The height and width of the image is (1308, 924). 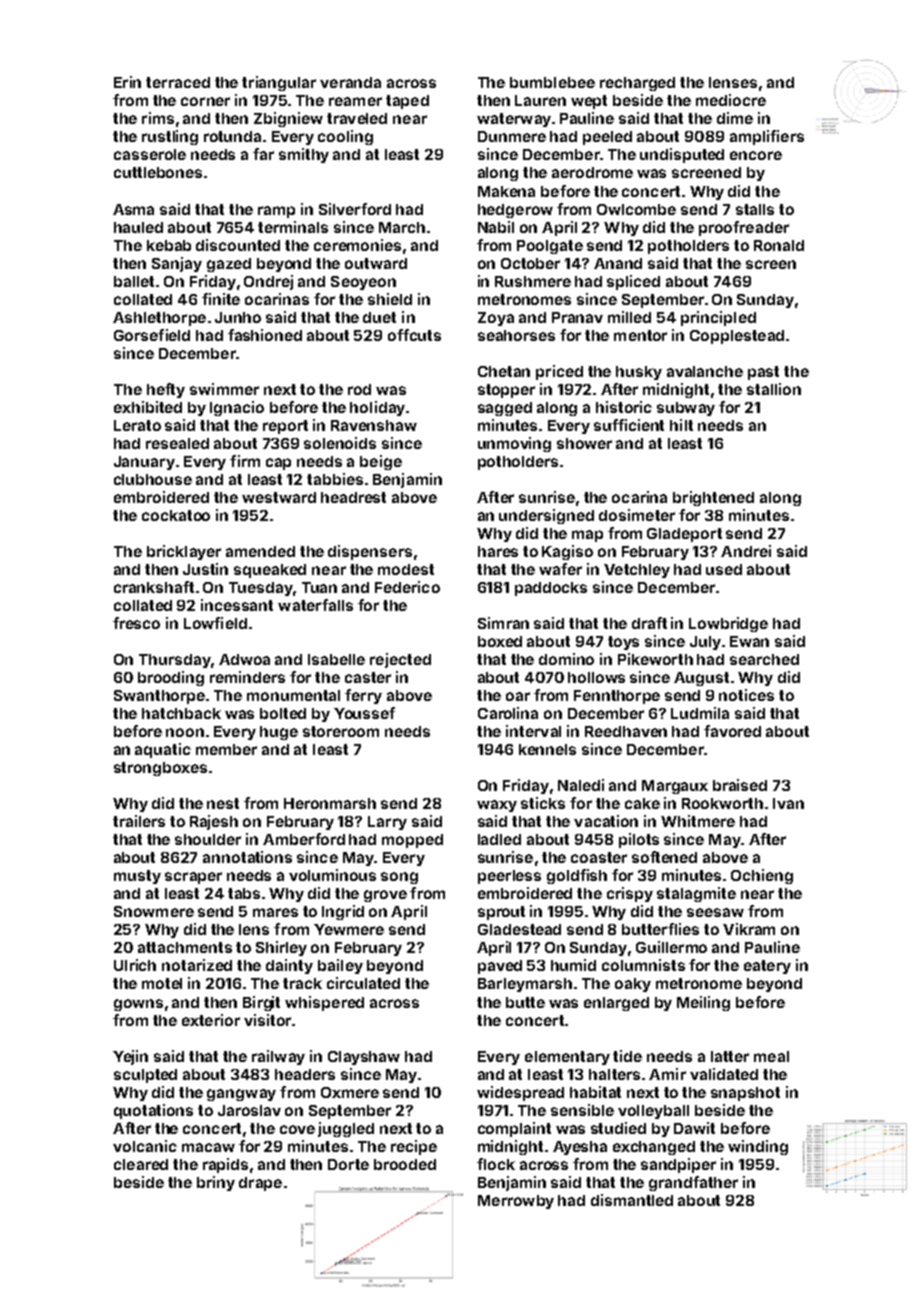 What do you see at coordinates (336, 659) in the image?
I see `Isabelle` at bounding box center [336, 659].
